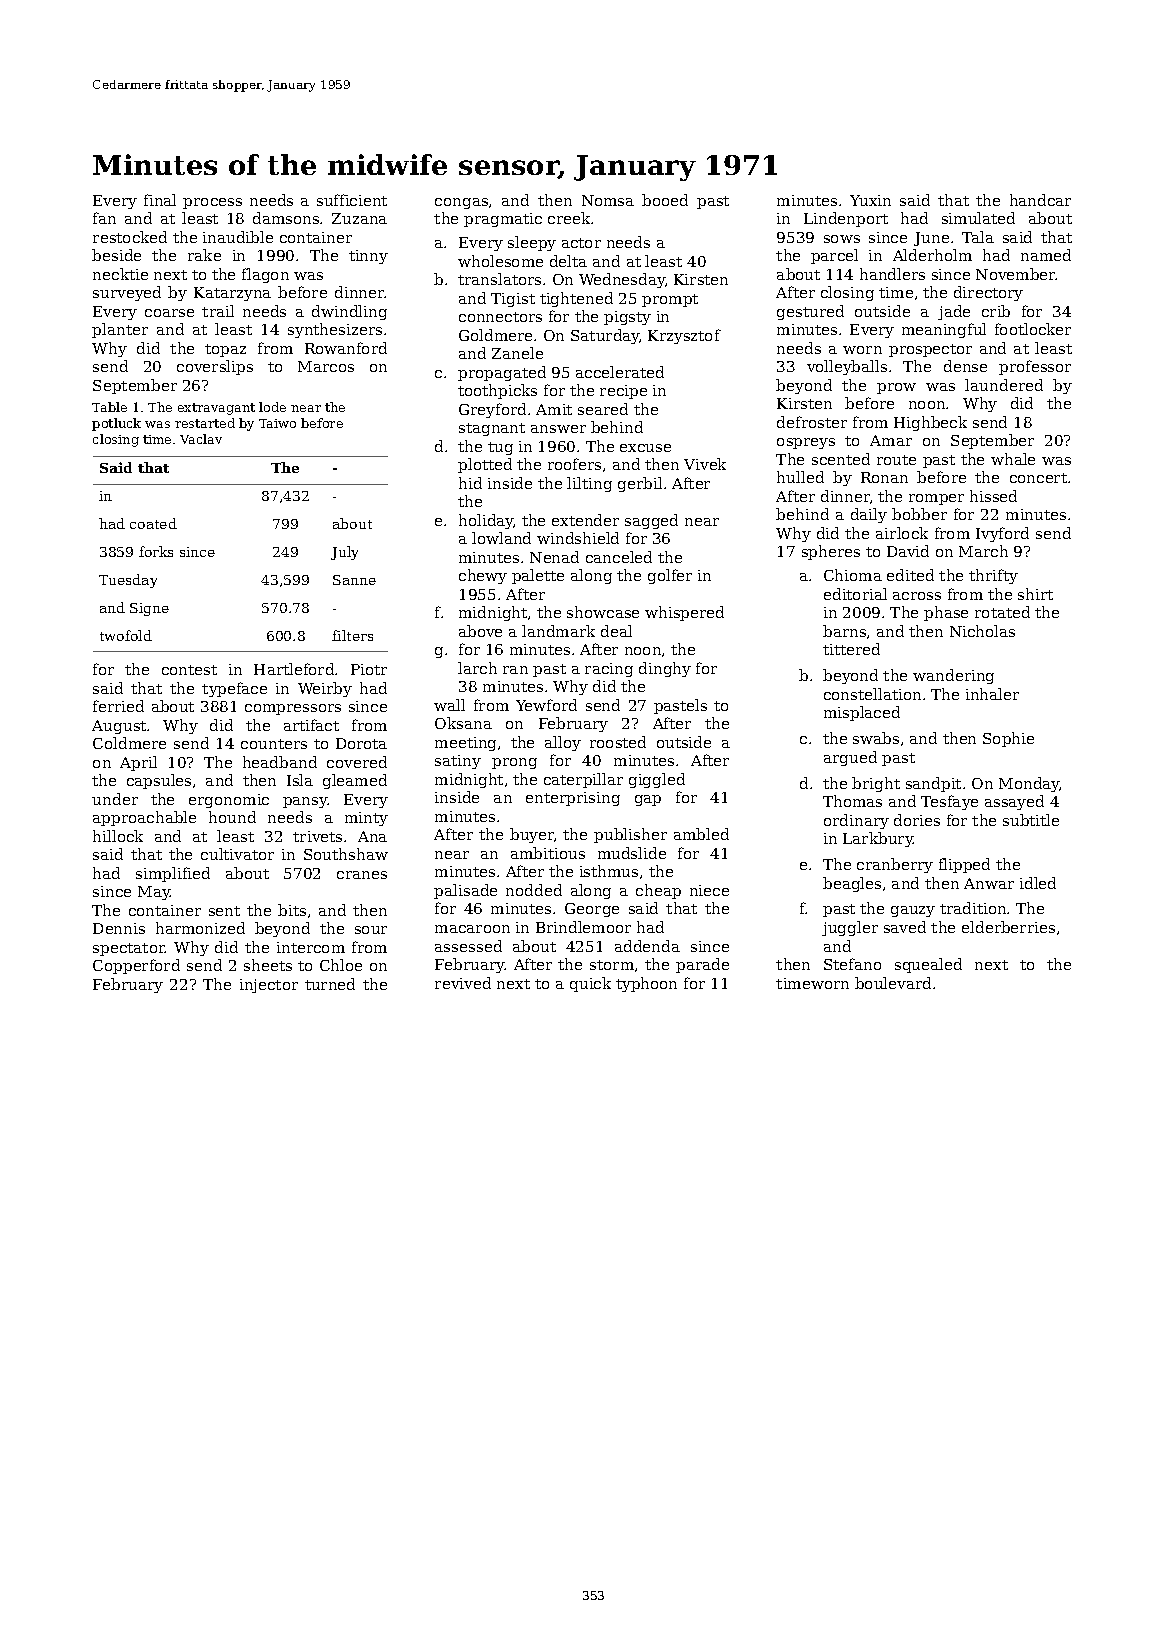  What do you see at coordinates (705, 464) in the screenshot?
I see `Vivek` at bounding box center [705, 464].
